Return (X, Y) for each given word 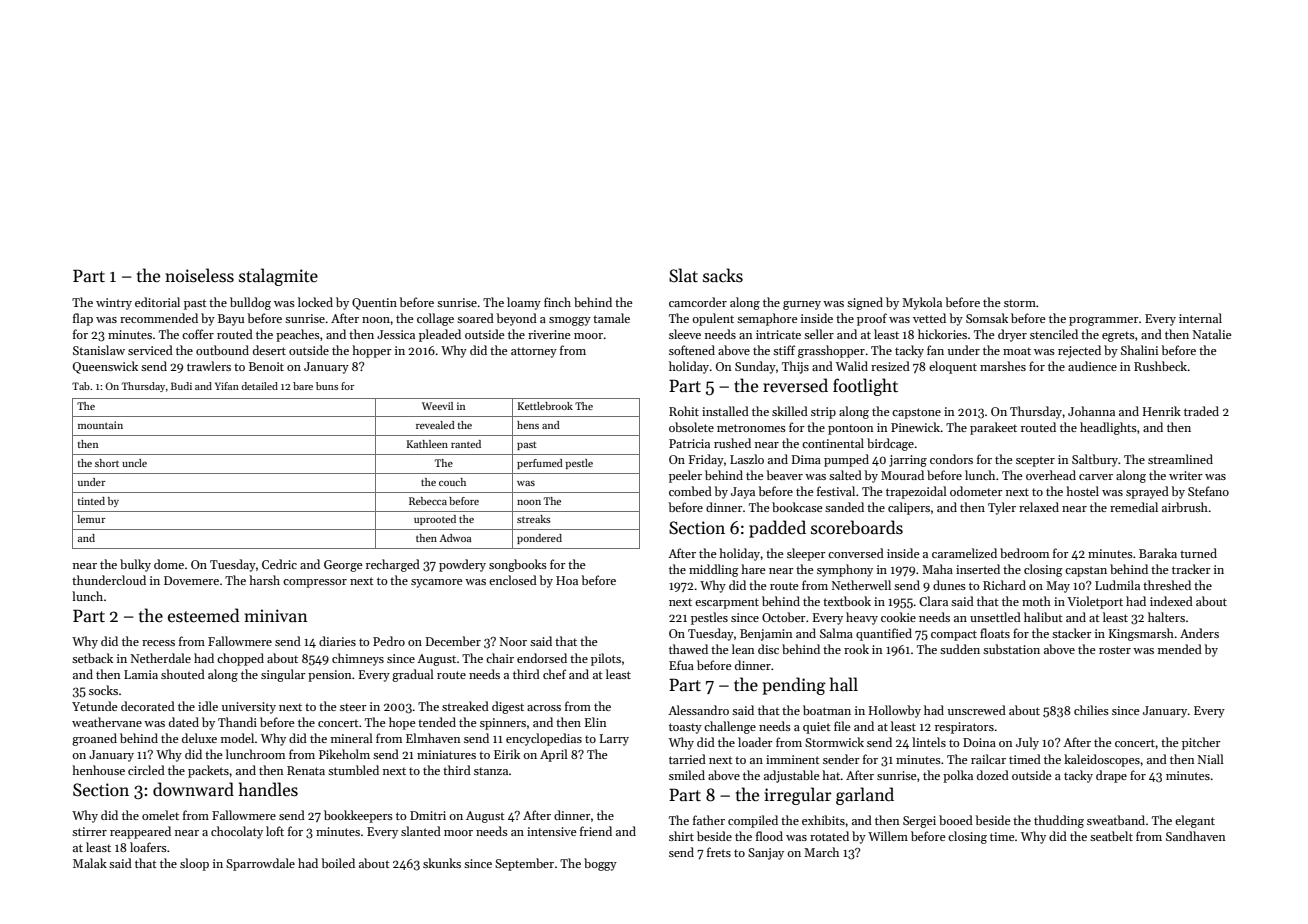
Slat (683, 275)
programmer (1104, 321)
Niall (1211, 759)
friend (596, 831)
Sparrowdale (260, 864)
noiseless (199, 275)
